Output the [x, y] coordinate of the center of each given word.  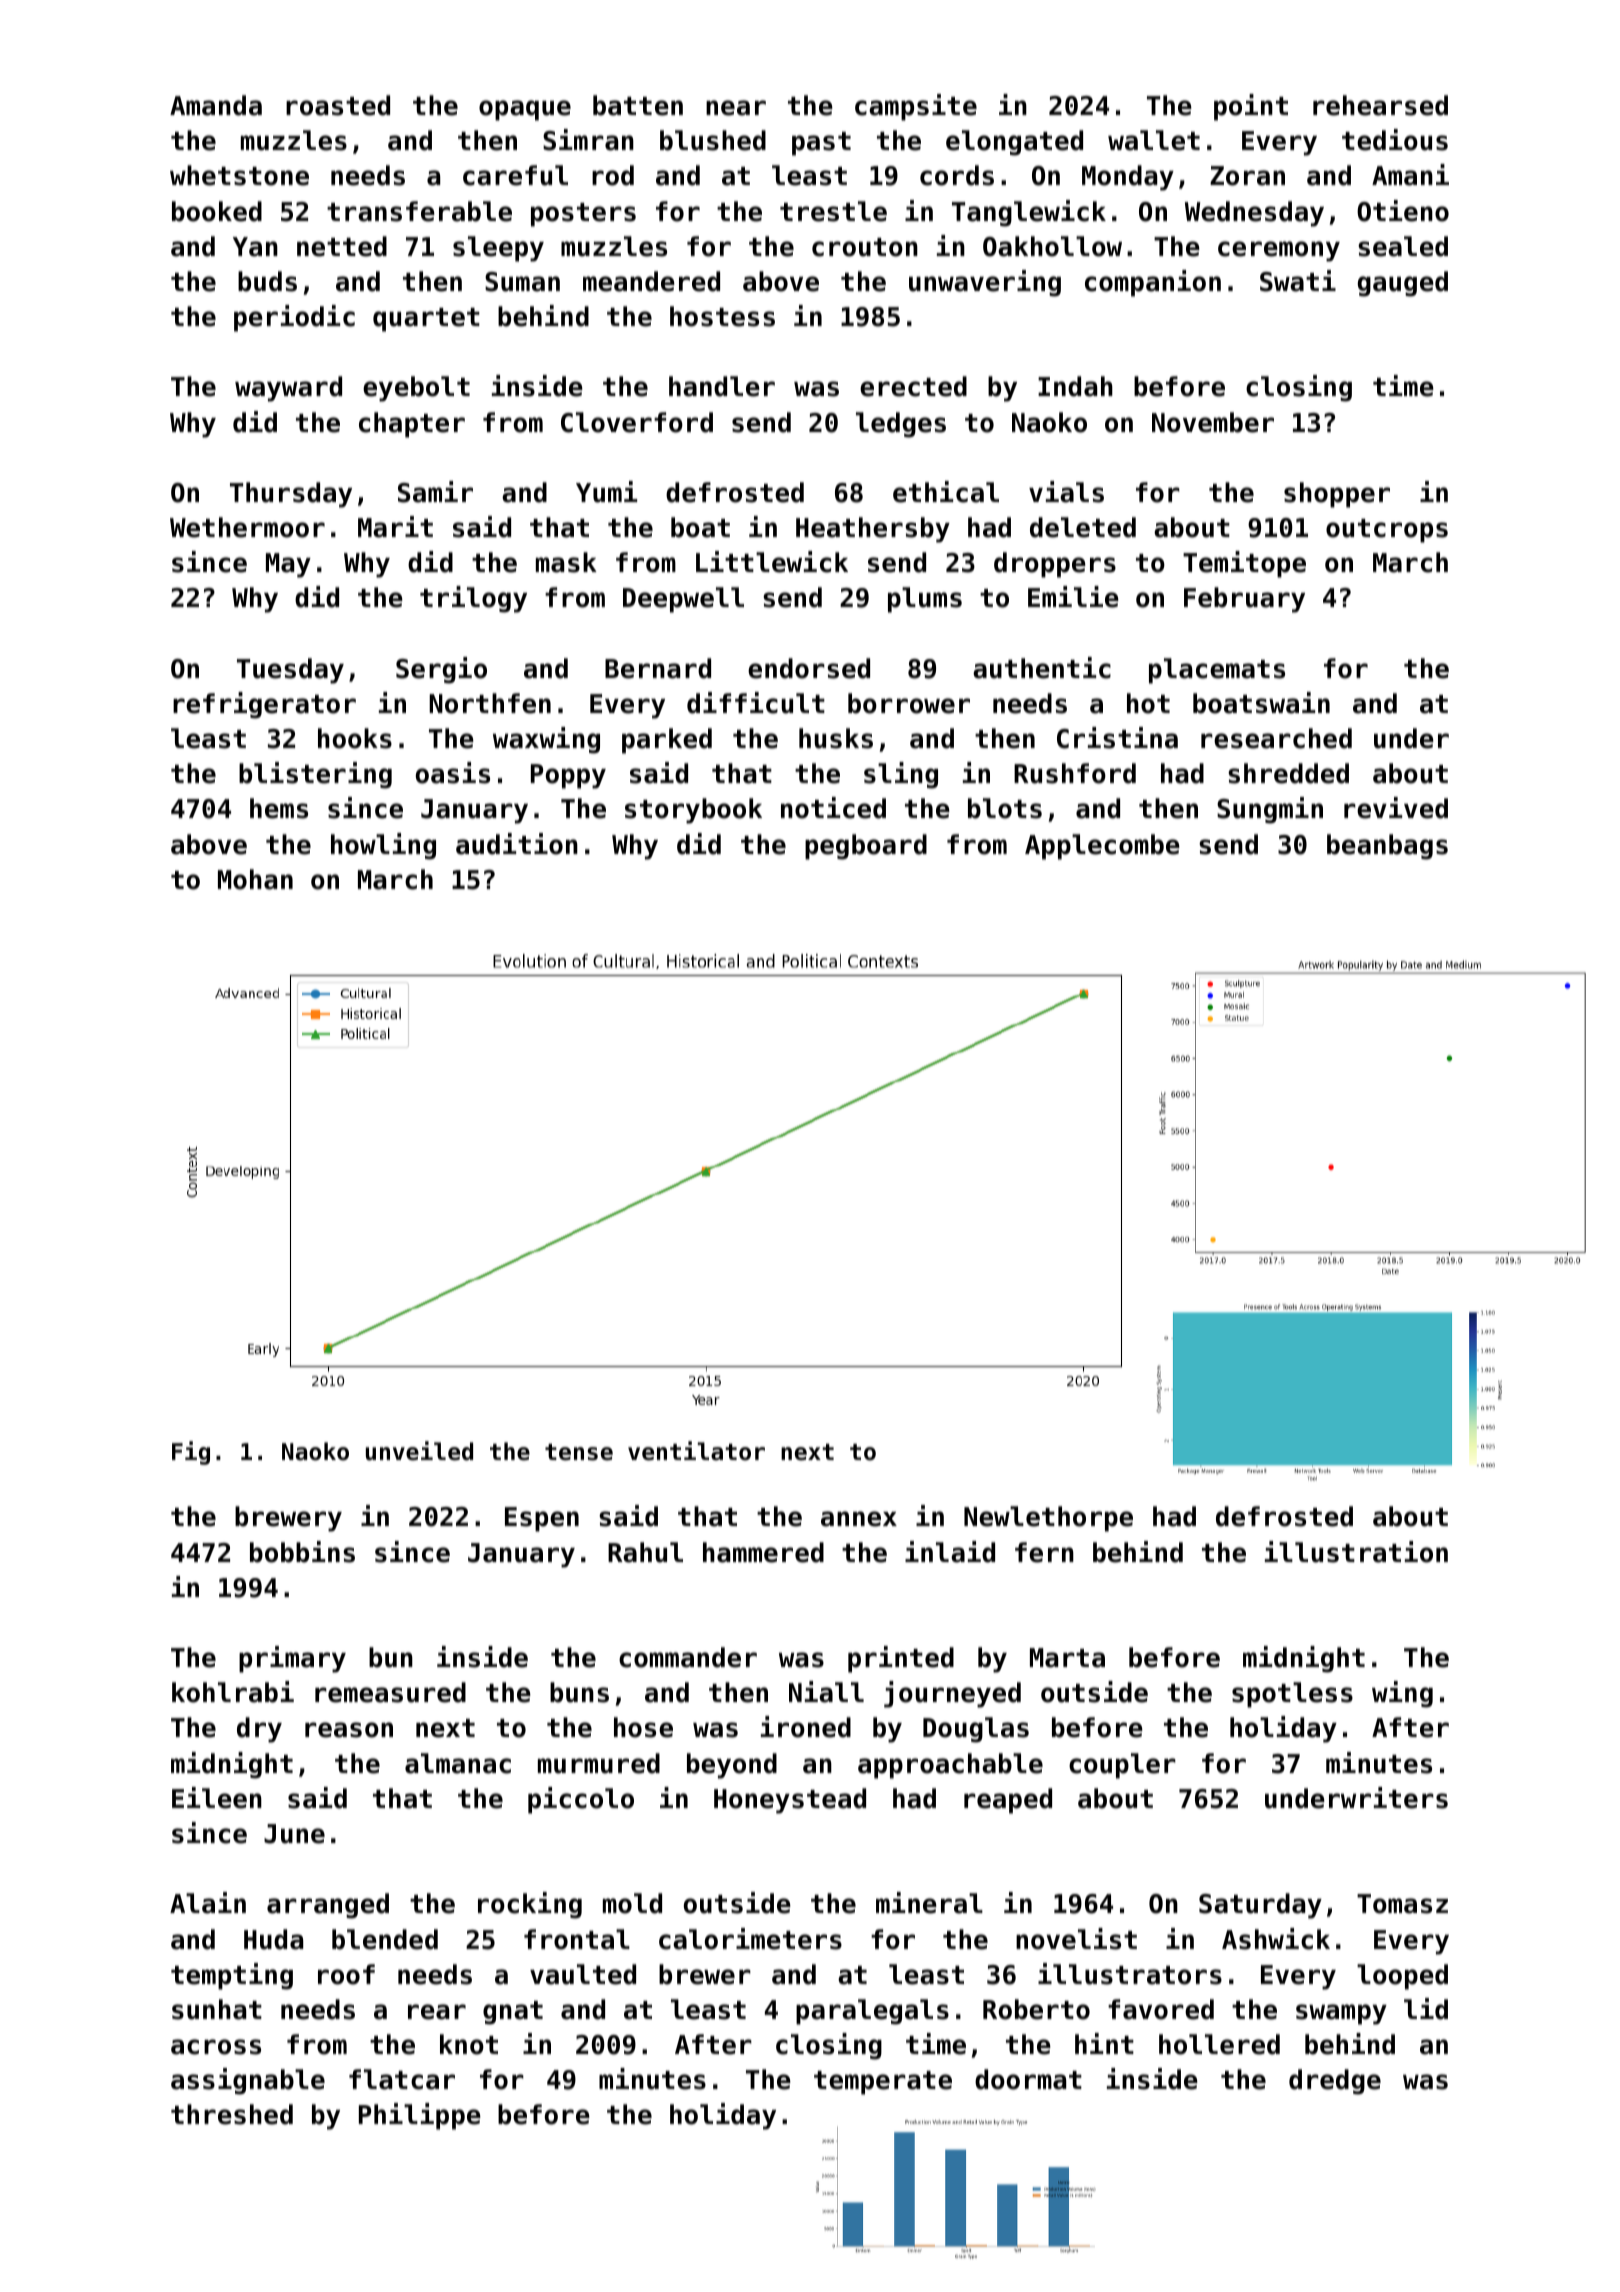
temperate [883, 2083]
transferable [419, 211]
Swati [1298, 281]
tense [579, 1452]
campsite [916, 107]
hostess [722, 316]
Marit [395, 527]
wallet [1154, 140]
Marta [1067, 1658]
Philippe [420, 2116]
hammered [763, 1552]
